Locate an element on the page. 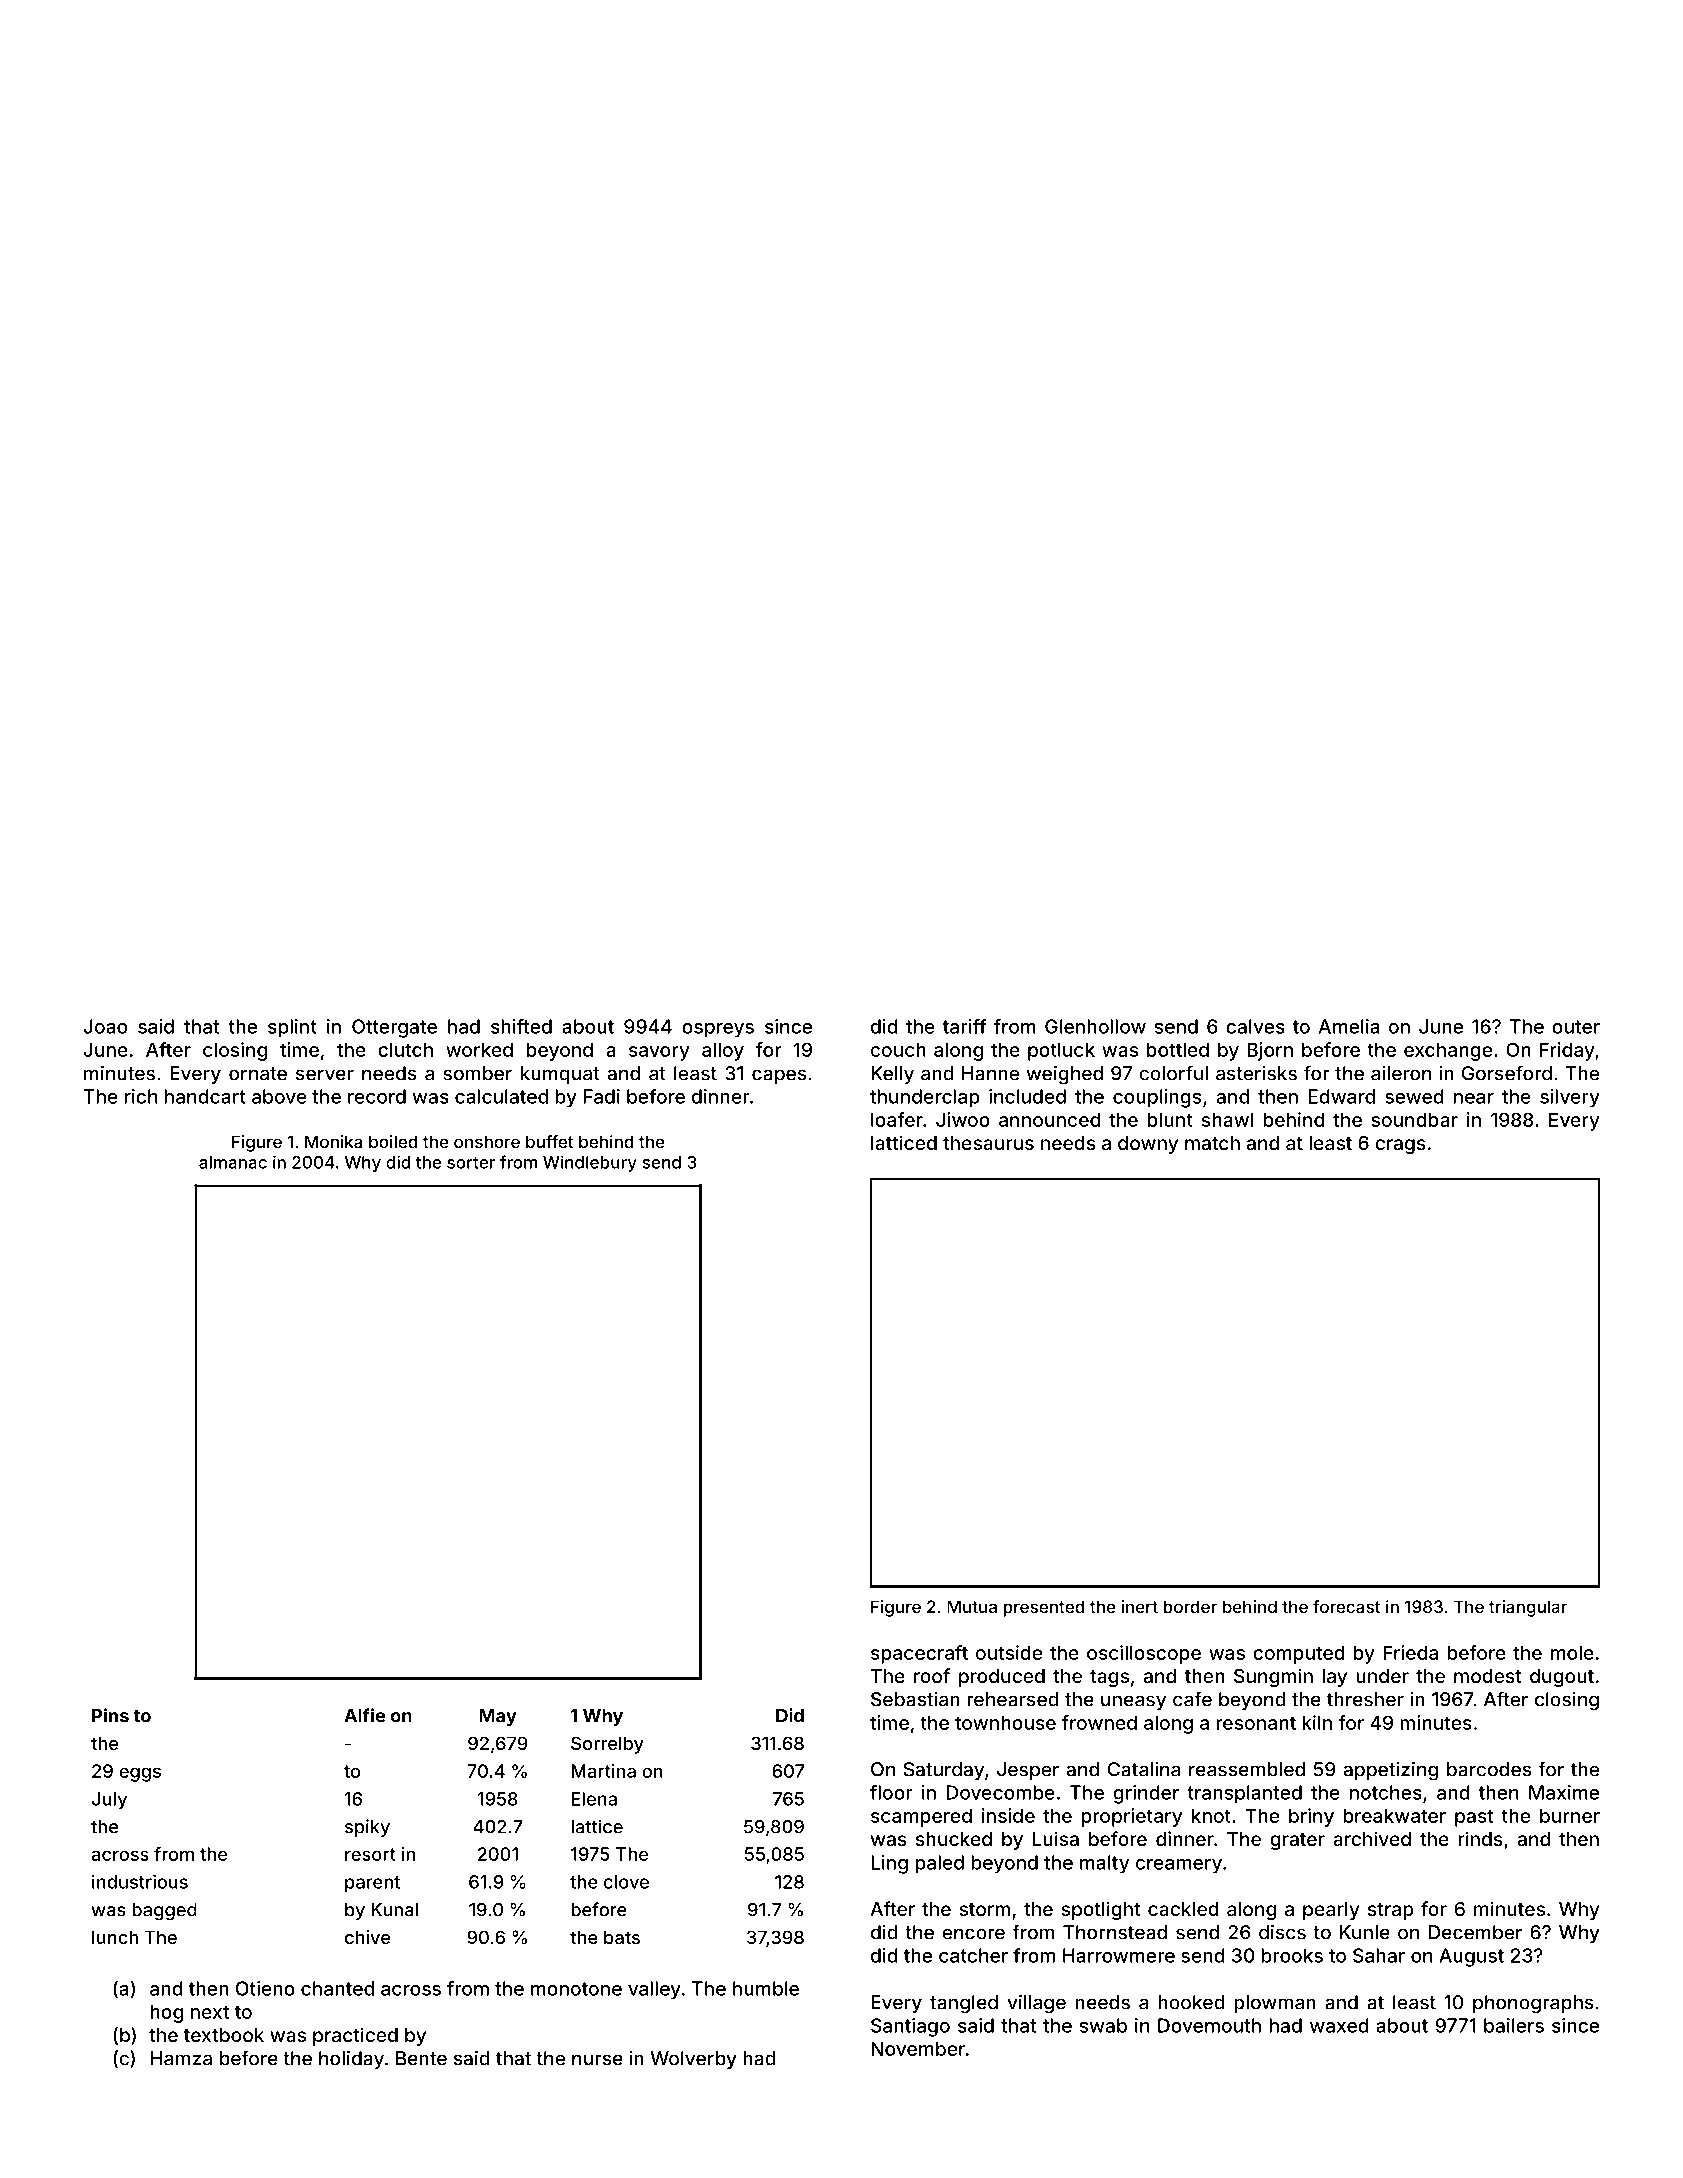 The image size is (1683, 2178). Hamza is located at coordinates (181, 2058).
